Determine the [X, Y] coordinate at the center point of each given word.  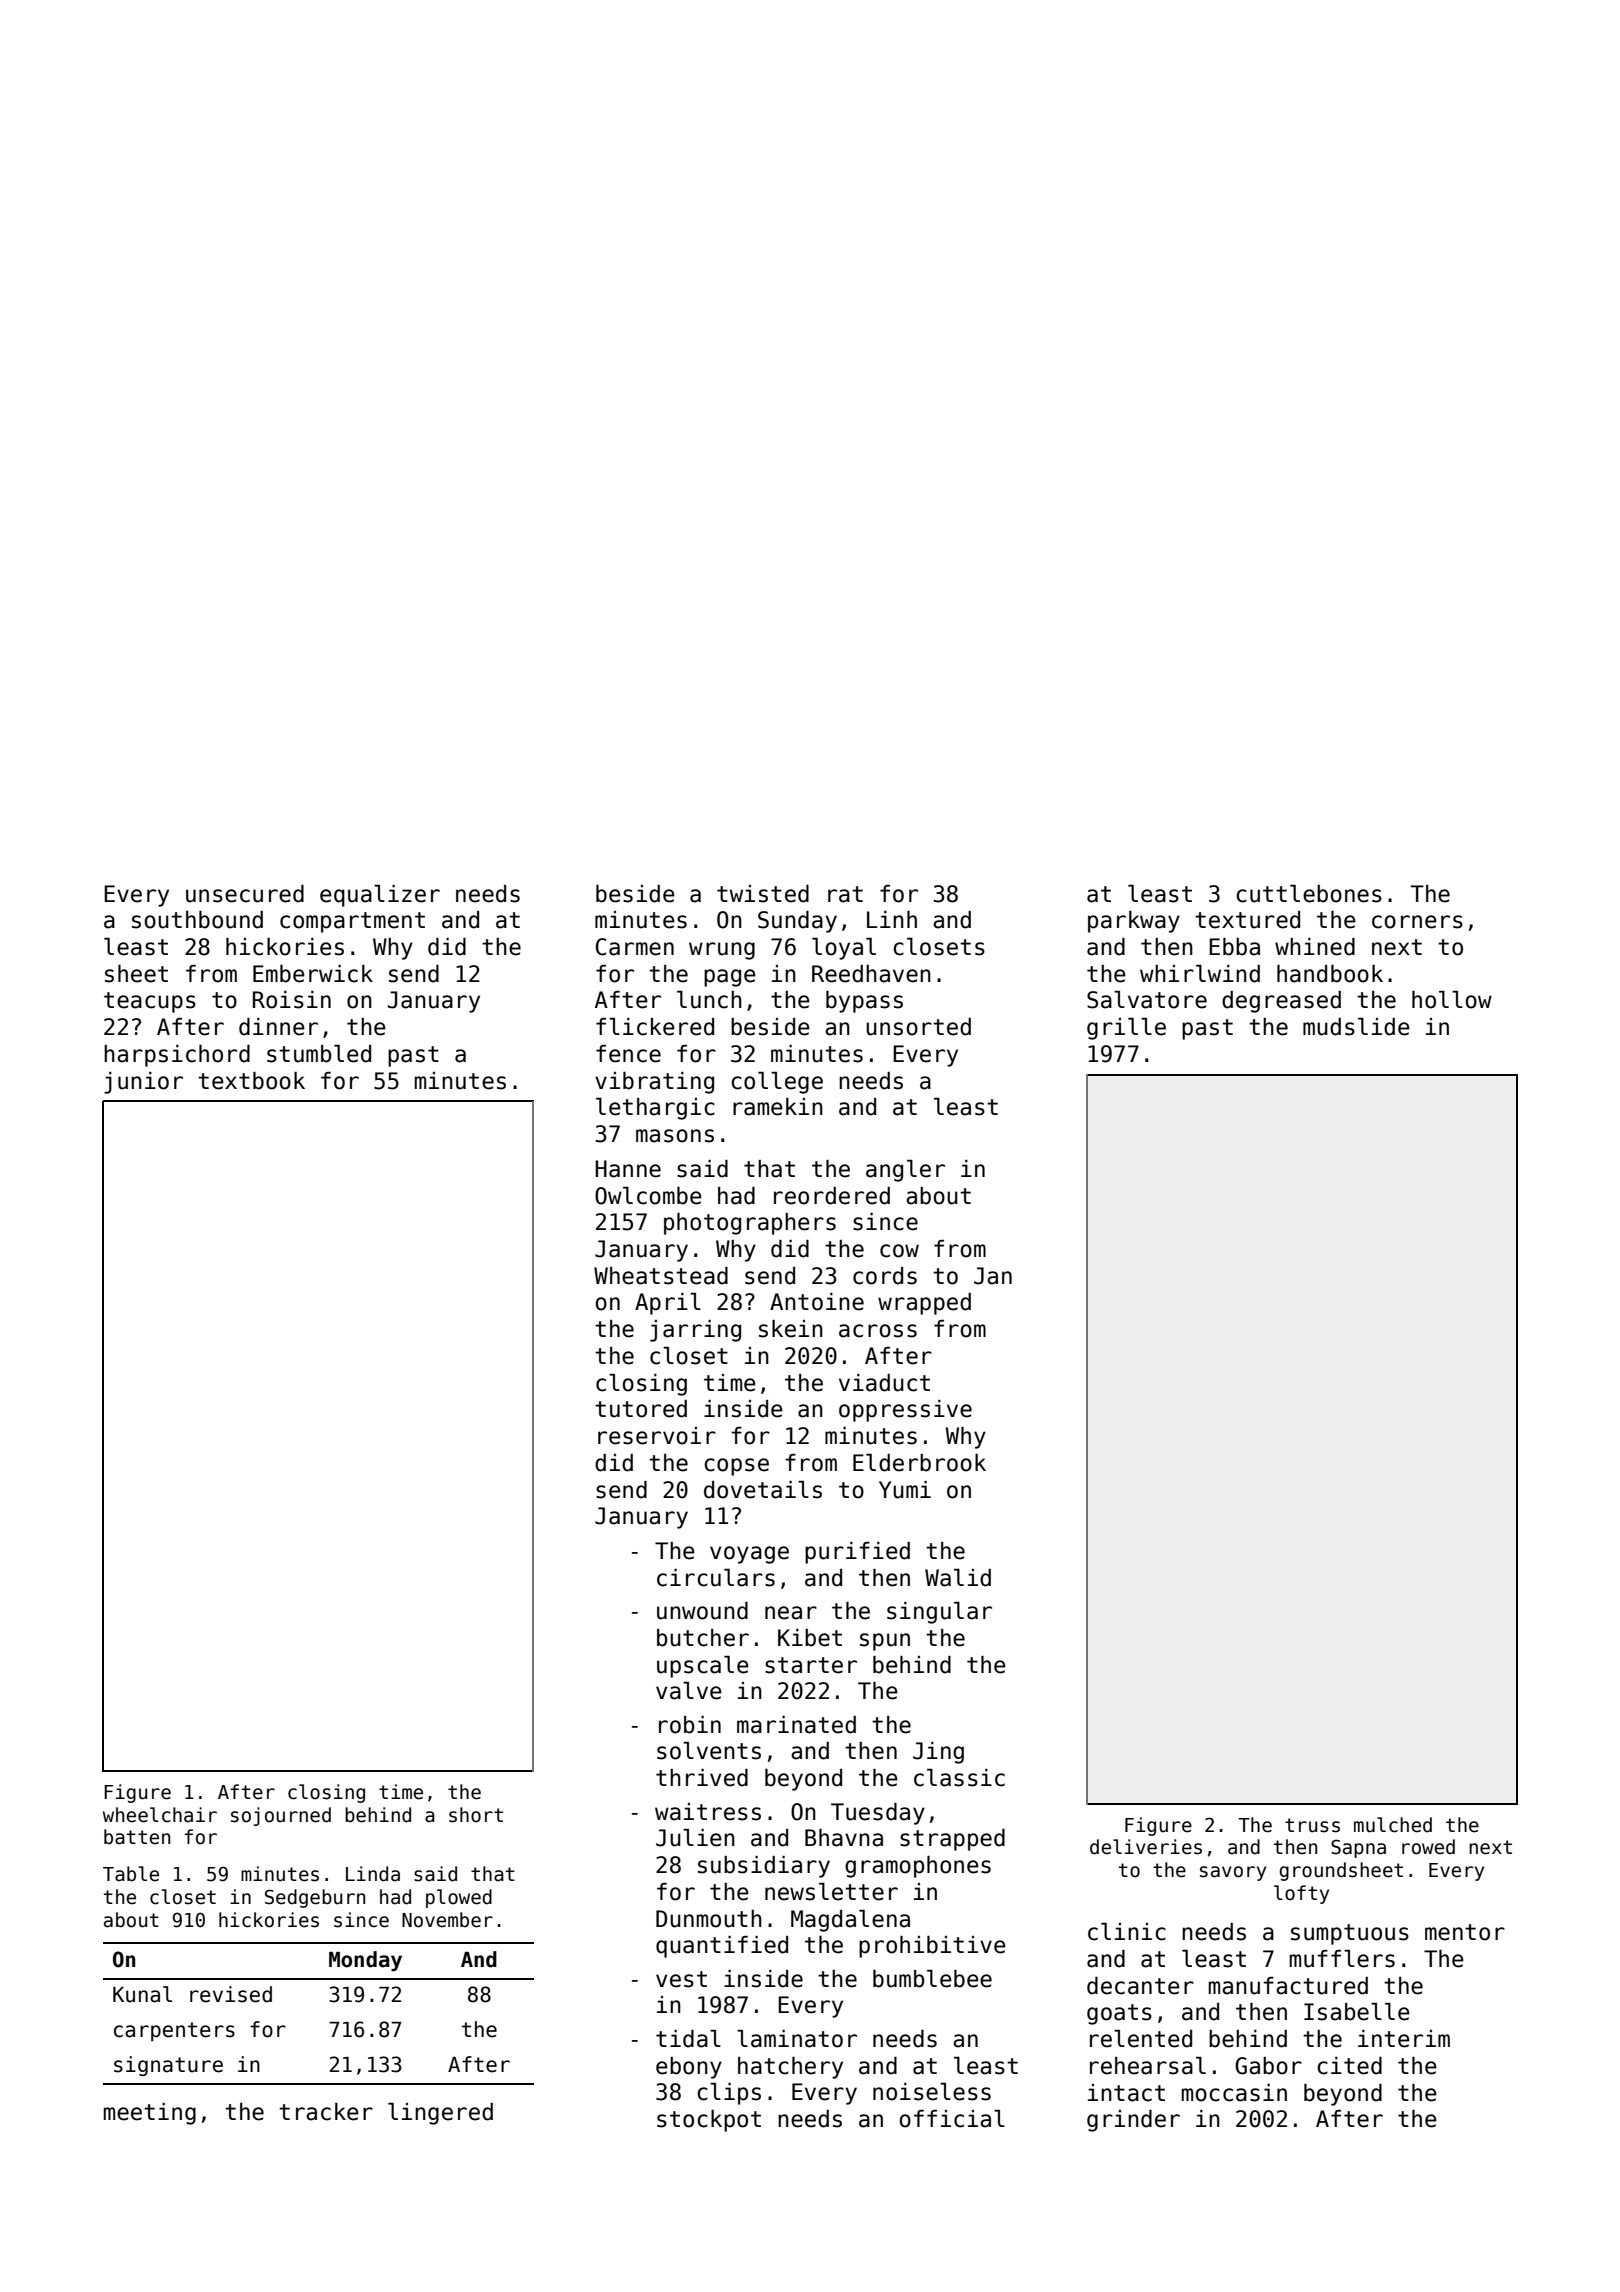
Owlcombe [648, 1196]
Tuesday [878, 1814]
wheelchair [160, 1815]
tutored [641, 1409]
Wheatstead [661, 1276]
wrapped [924, 1304]
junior [143, 1083]
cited [1349, 2066]
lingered [440, 2114]
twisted [763, 894]
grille [1126, 1029]
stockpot [709, 2121]
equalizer [380, 896]
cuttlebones [1309, 894]
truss [1312, 1825]
